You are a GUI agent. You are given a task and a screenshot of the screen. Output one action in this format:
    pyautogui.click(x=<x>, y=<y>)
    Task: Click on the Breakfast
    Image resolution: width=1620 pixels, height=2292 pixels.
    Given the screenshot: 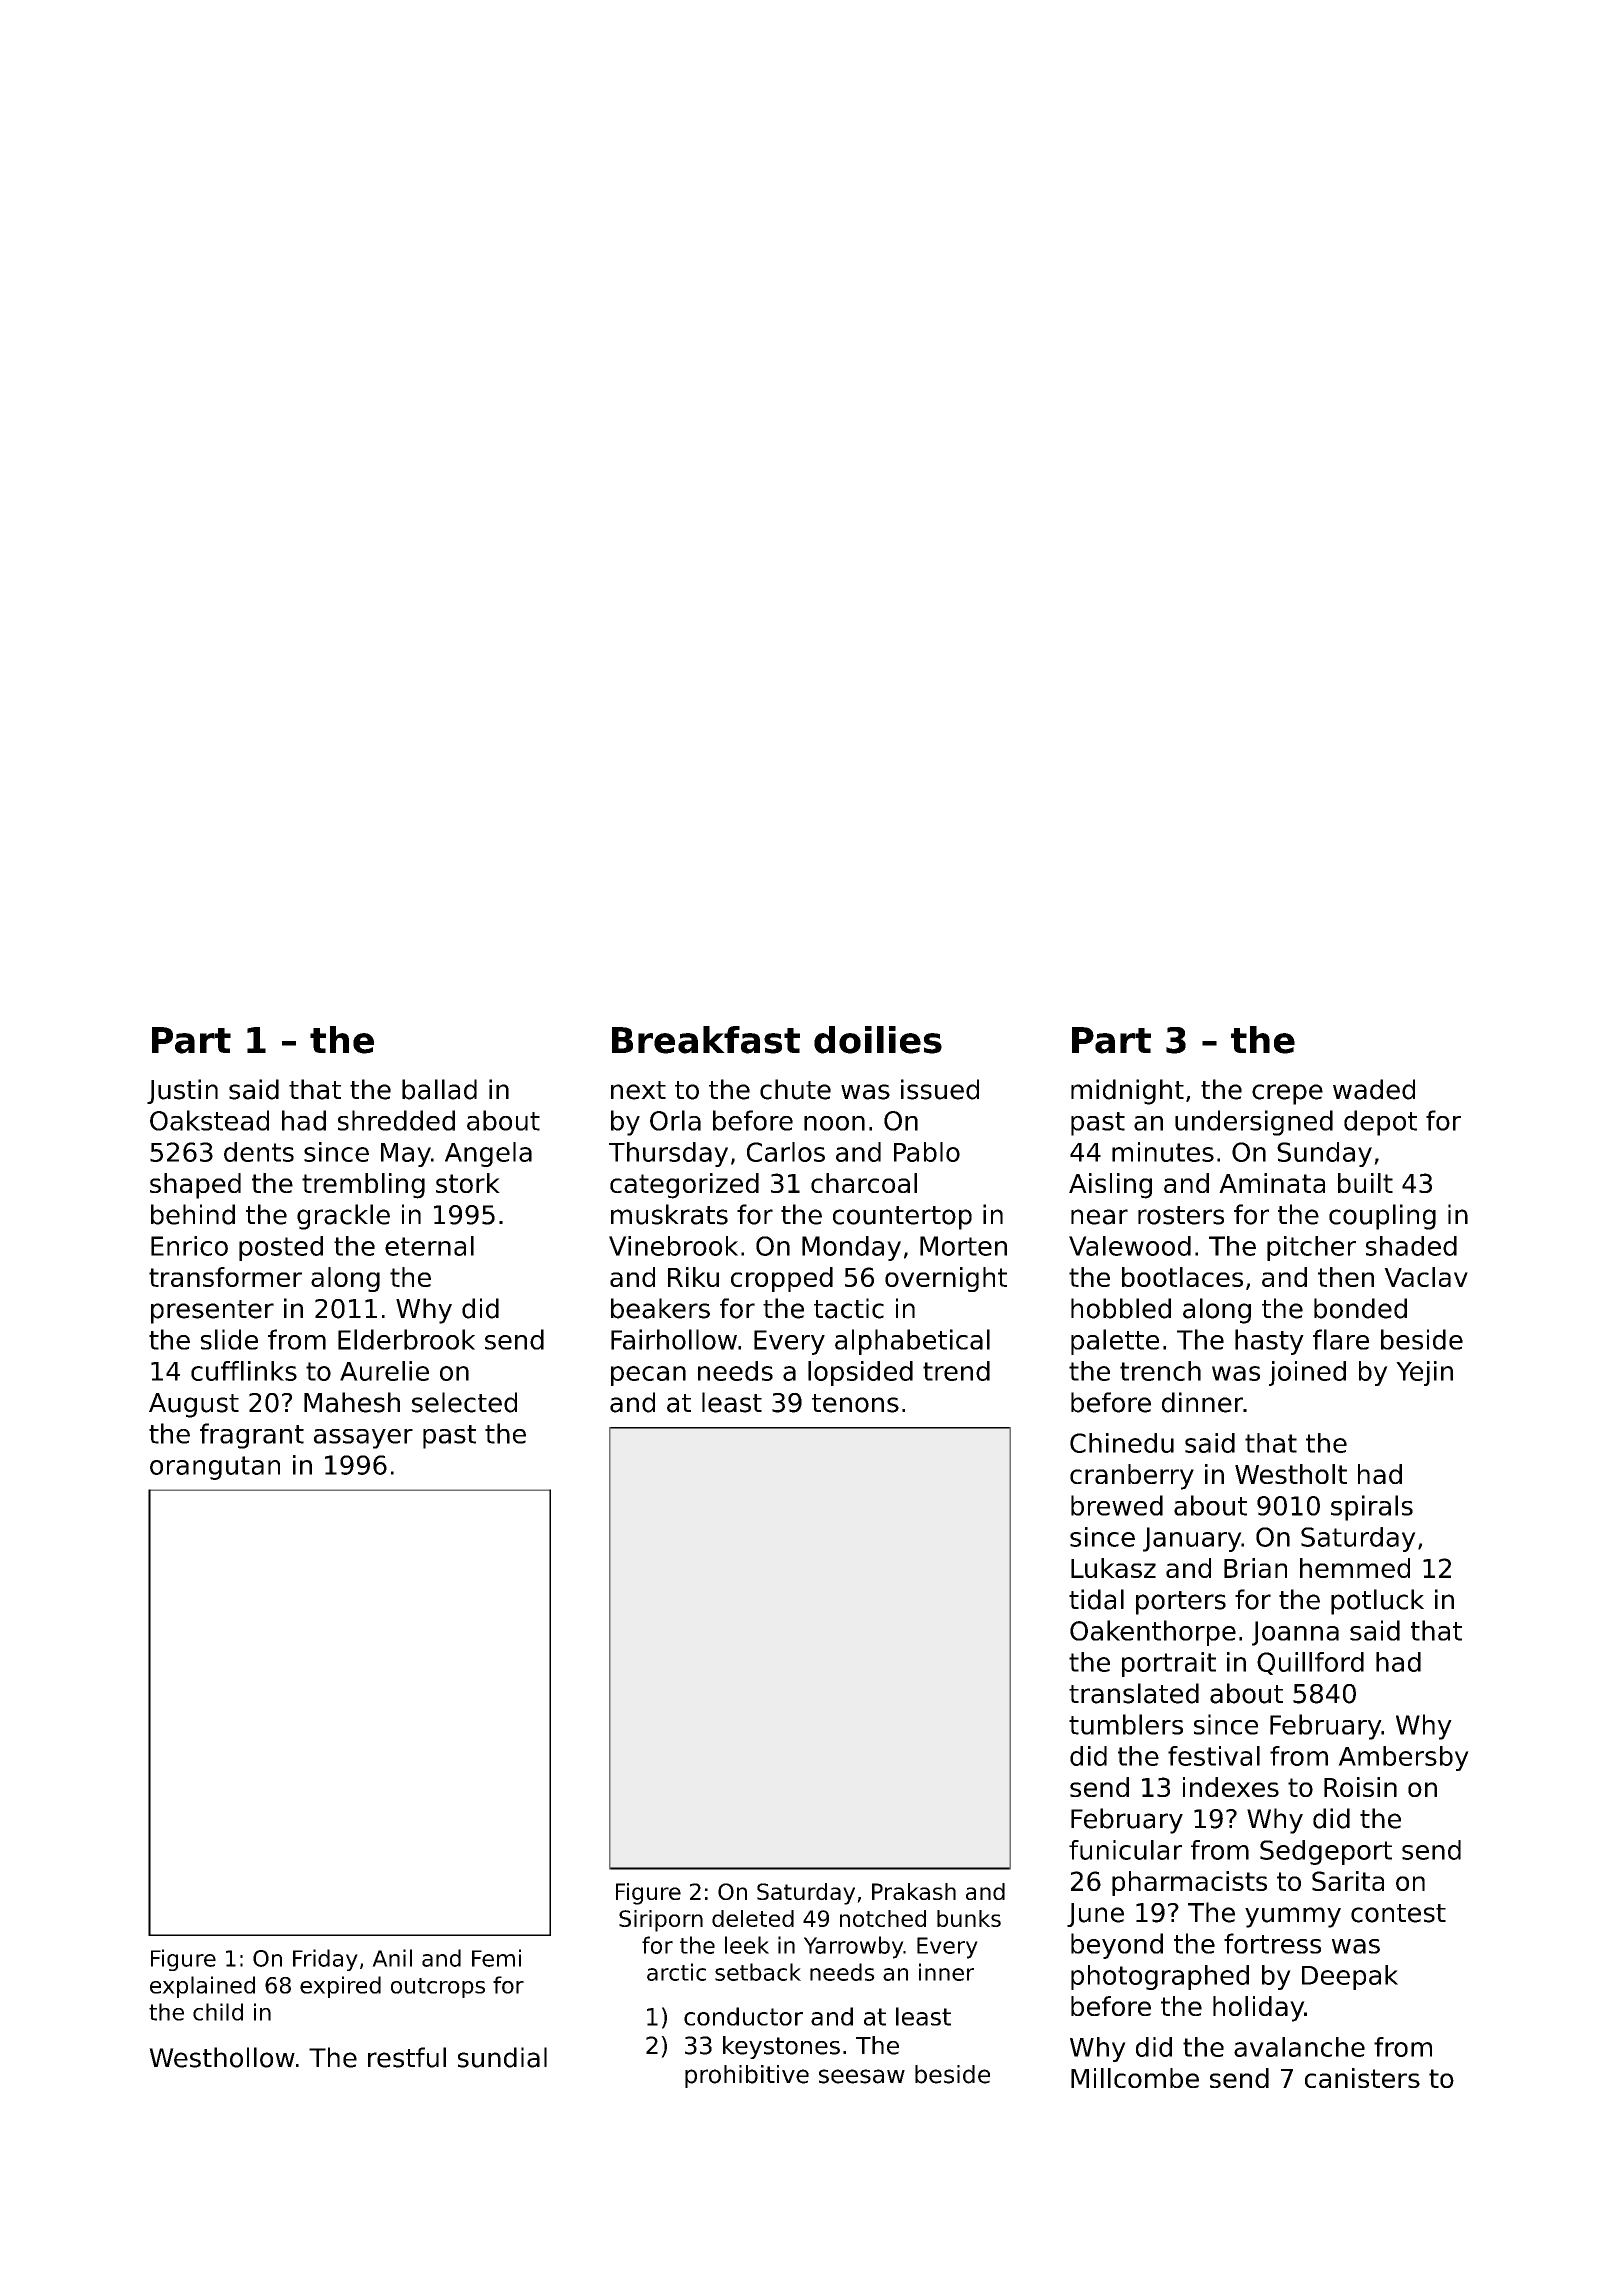 What is the action you would take?
    pyautogui.click(x=706, y=1040)
